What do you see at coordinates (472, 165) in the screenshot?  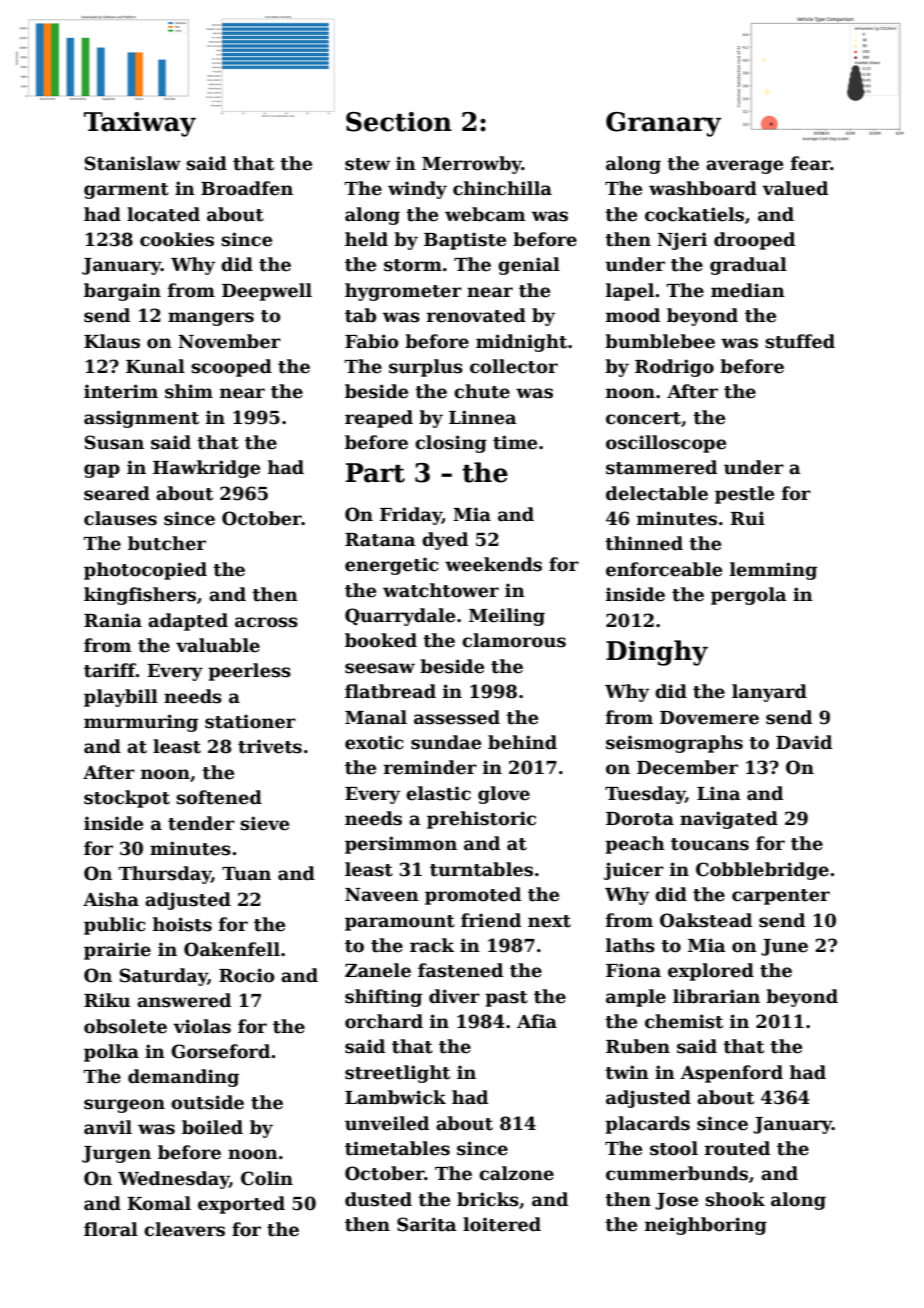 I see `Merrowby` at bounding box center [472, 165].
